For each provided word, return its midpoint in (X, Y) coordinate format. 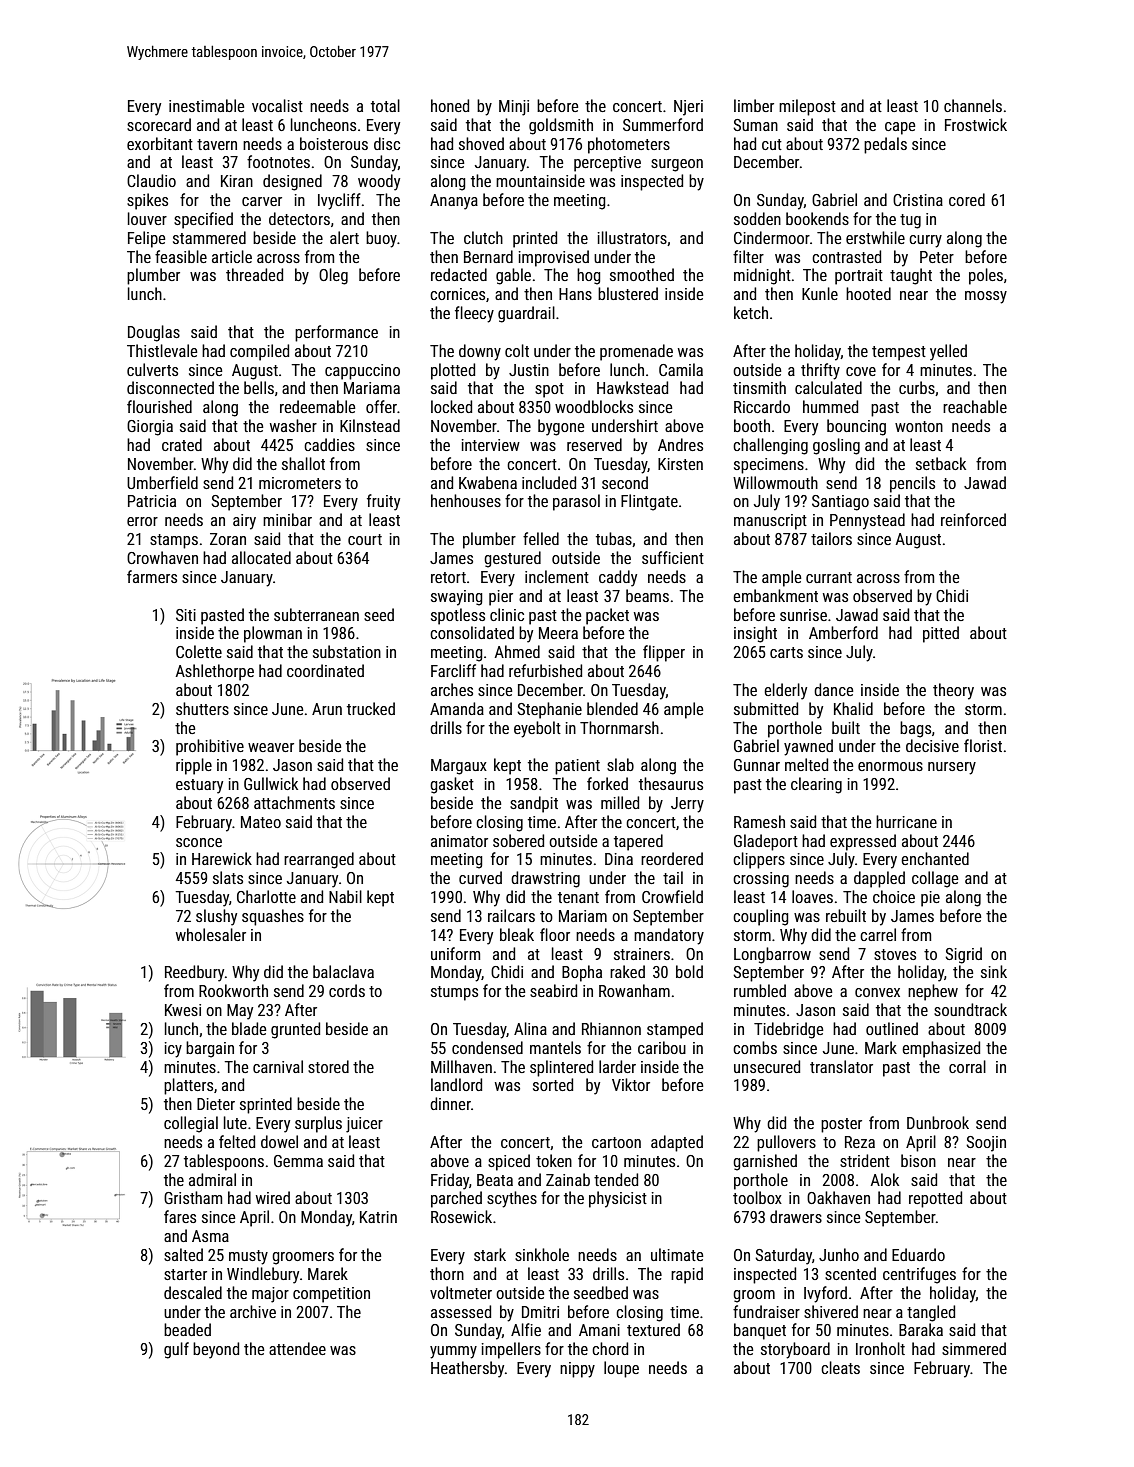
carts (786, 652)
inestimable (206, 105)
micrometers (300, 483)
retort (448, 577)
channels (973, 105)
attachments (294, 802)
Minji (514, 108)
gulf (176, 1350)
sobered (518, 840)
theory (953, 691)
